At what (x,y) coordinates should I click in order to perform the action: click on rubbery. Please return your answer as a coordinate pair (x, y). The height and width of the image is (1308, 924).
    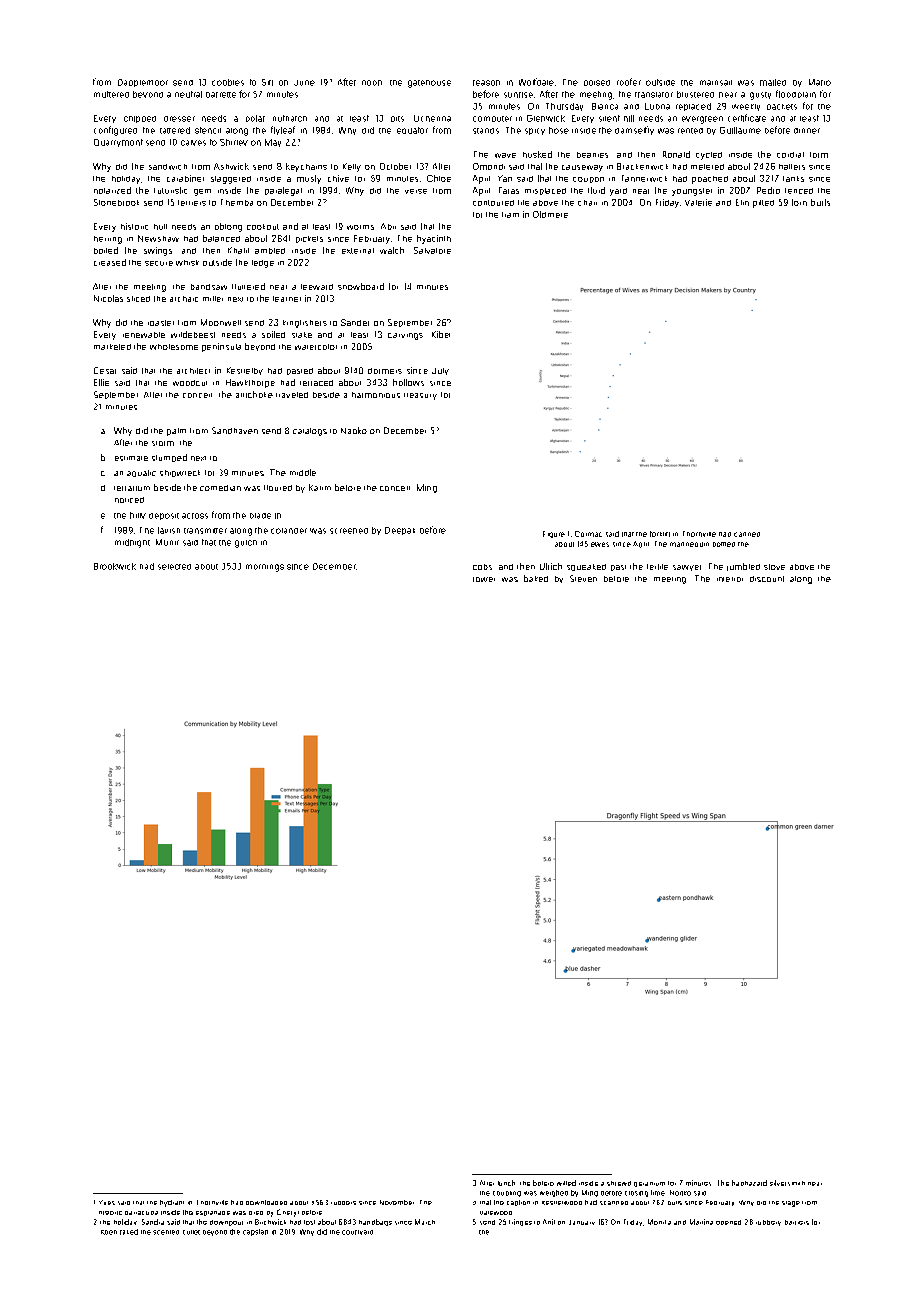
    Looking at the image, I should click on (768, 1223).
